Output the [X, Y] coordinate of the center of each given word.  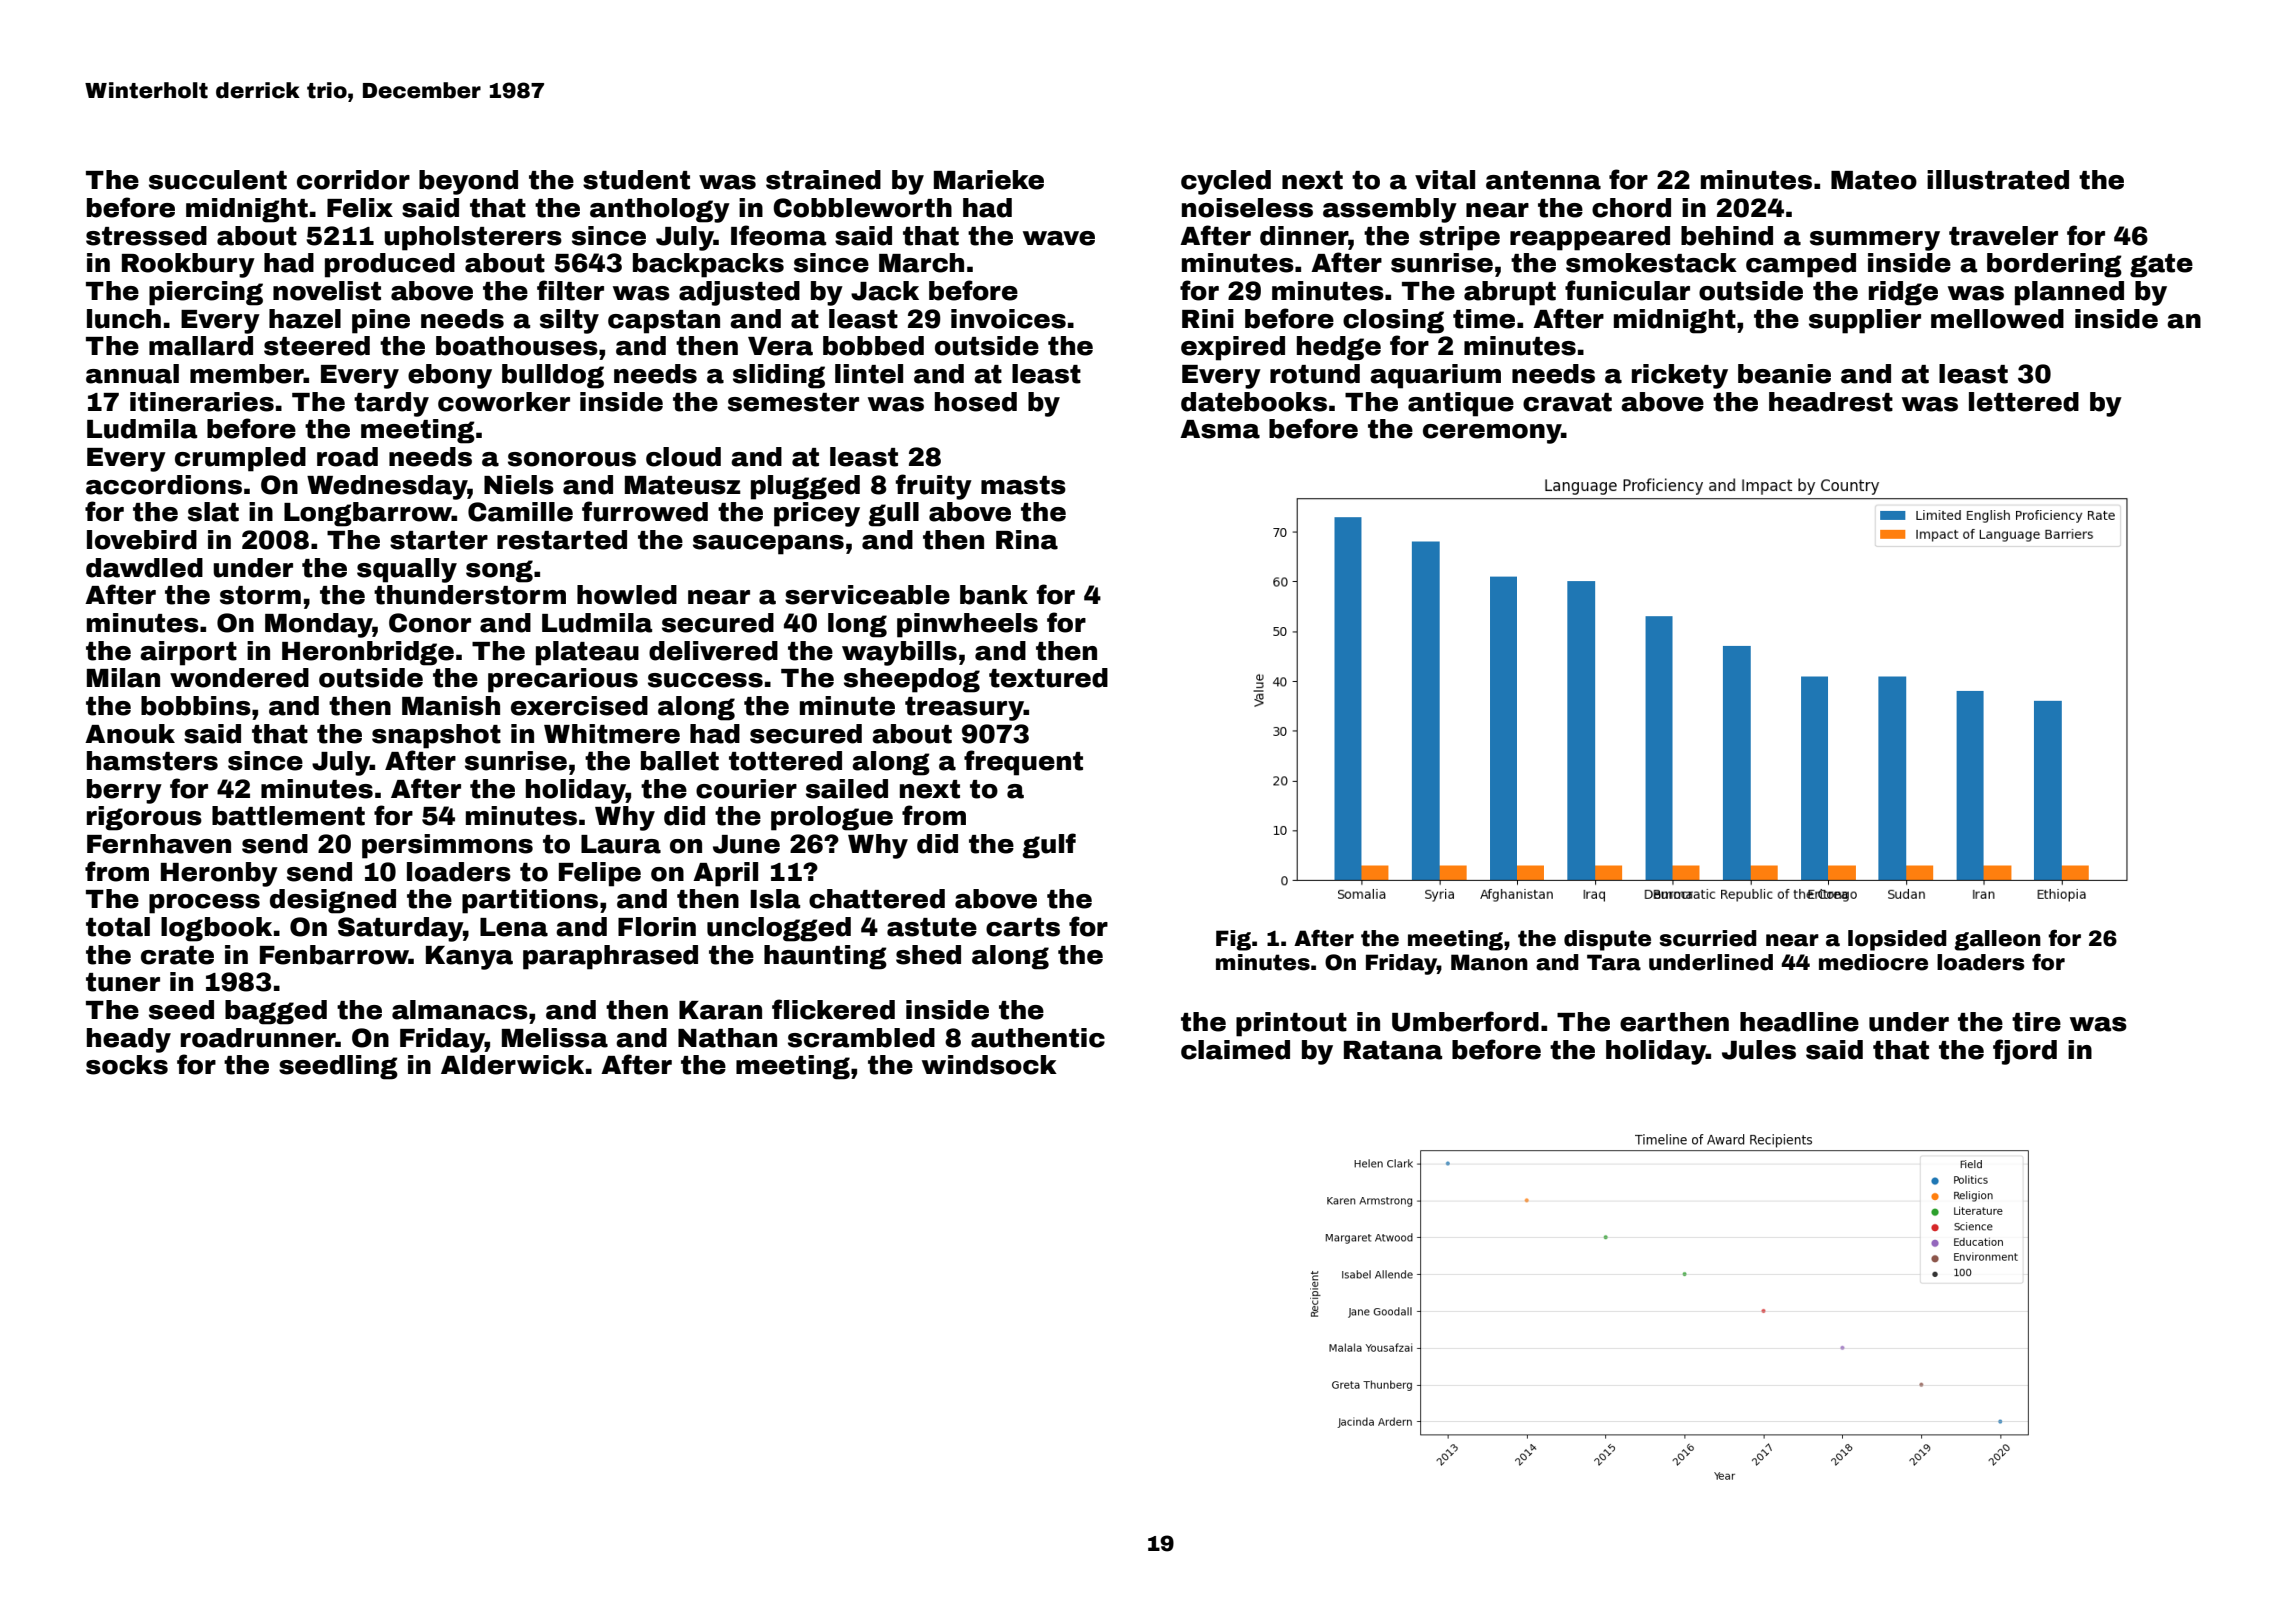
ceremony [1492, 434]
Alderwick [512, 1065]
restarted [562, 540]
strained [823, 180]
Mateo [1874, 180]
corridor [353, 180]
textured [1048, 678]
